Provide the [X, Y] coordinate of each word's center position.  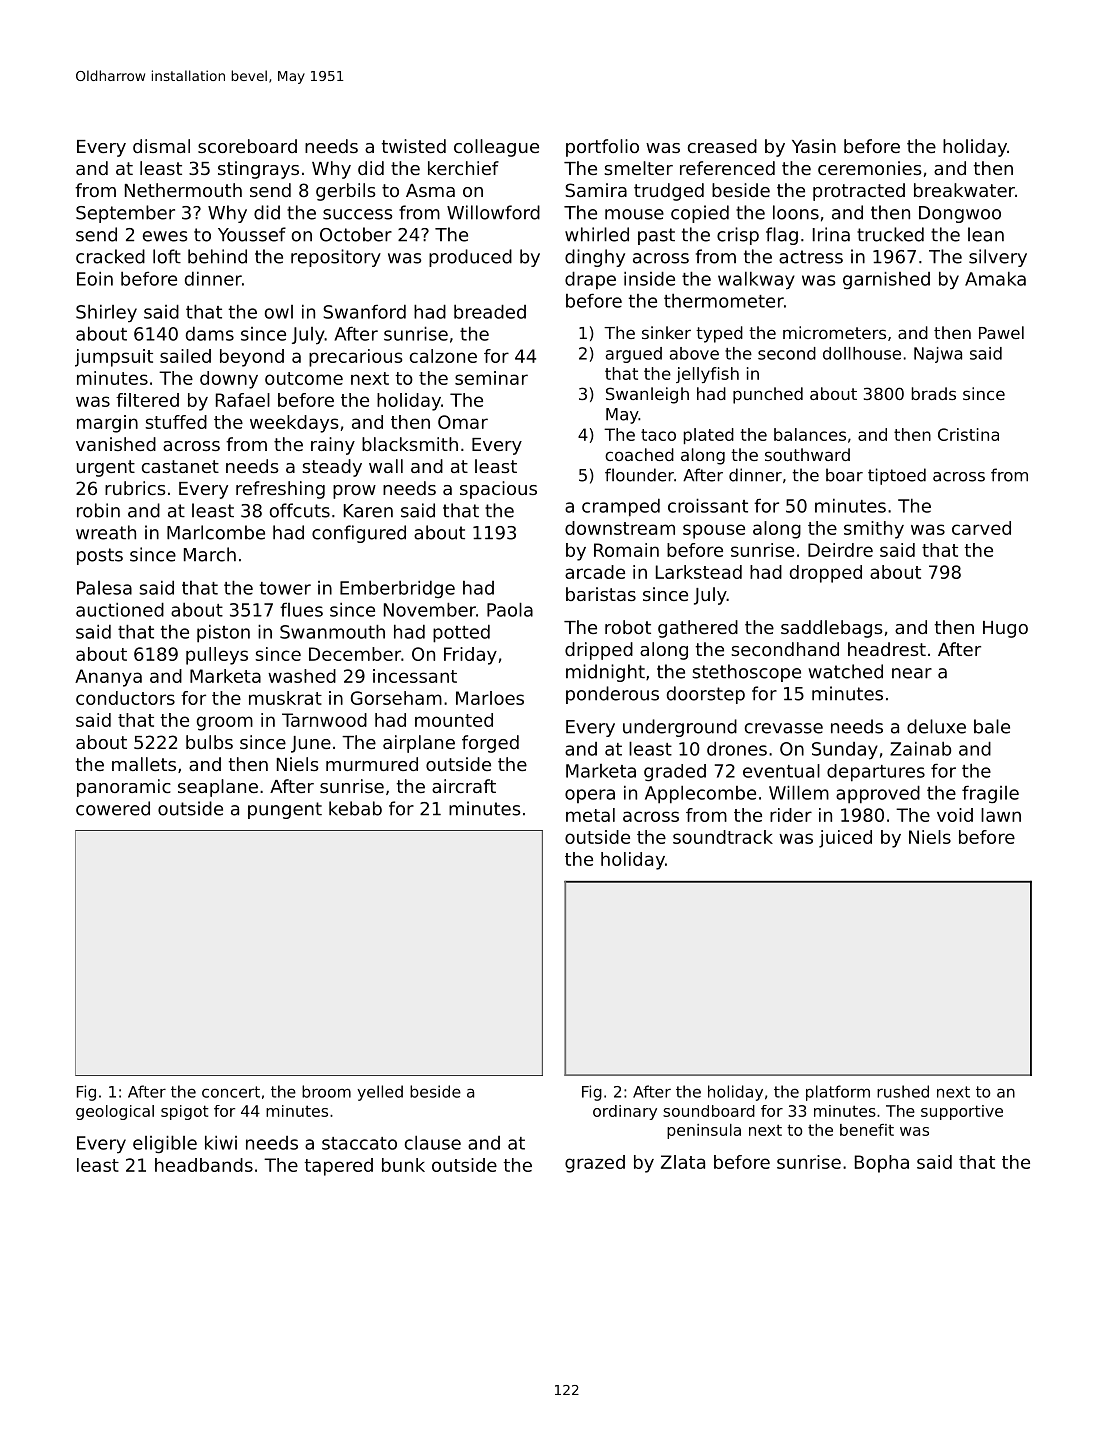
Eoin [95, 278]
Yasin [814, 146]
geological [115, 1112]
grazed [595, 1164]
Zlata [683, 1162]
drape [590, 280]
